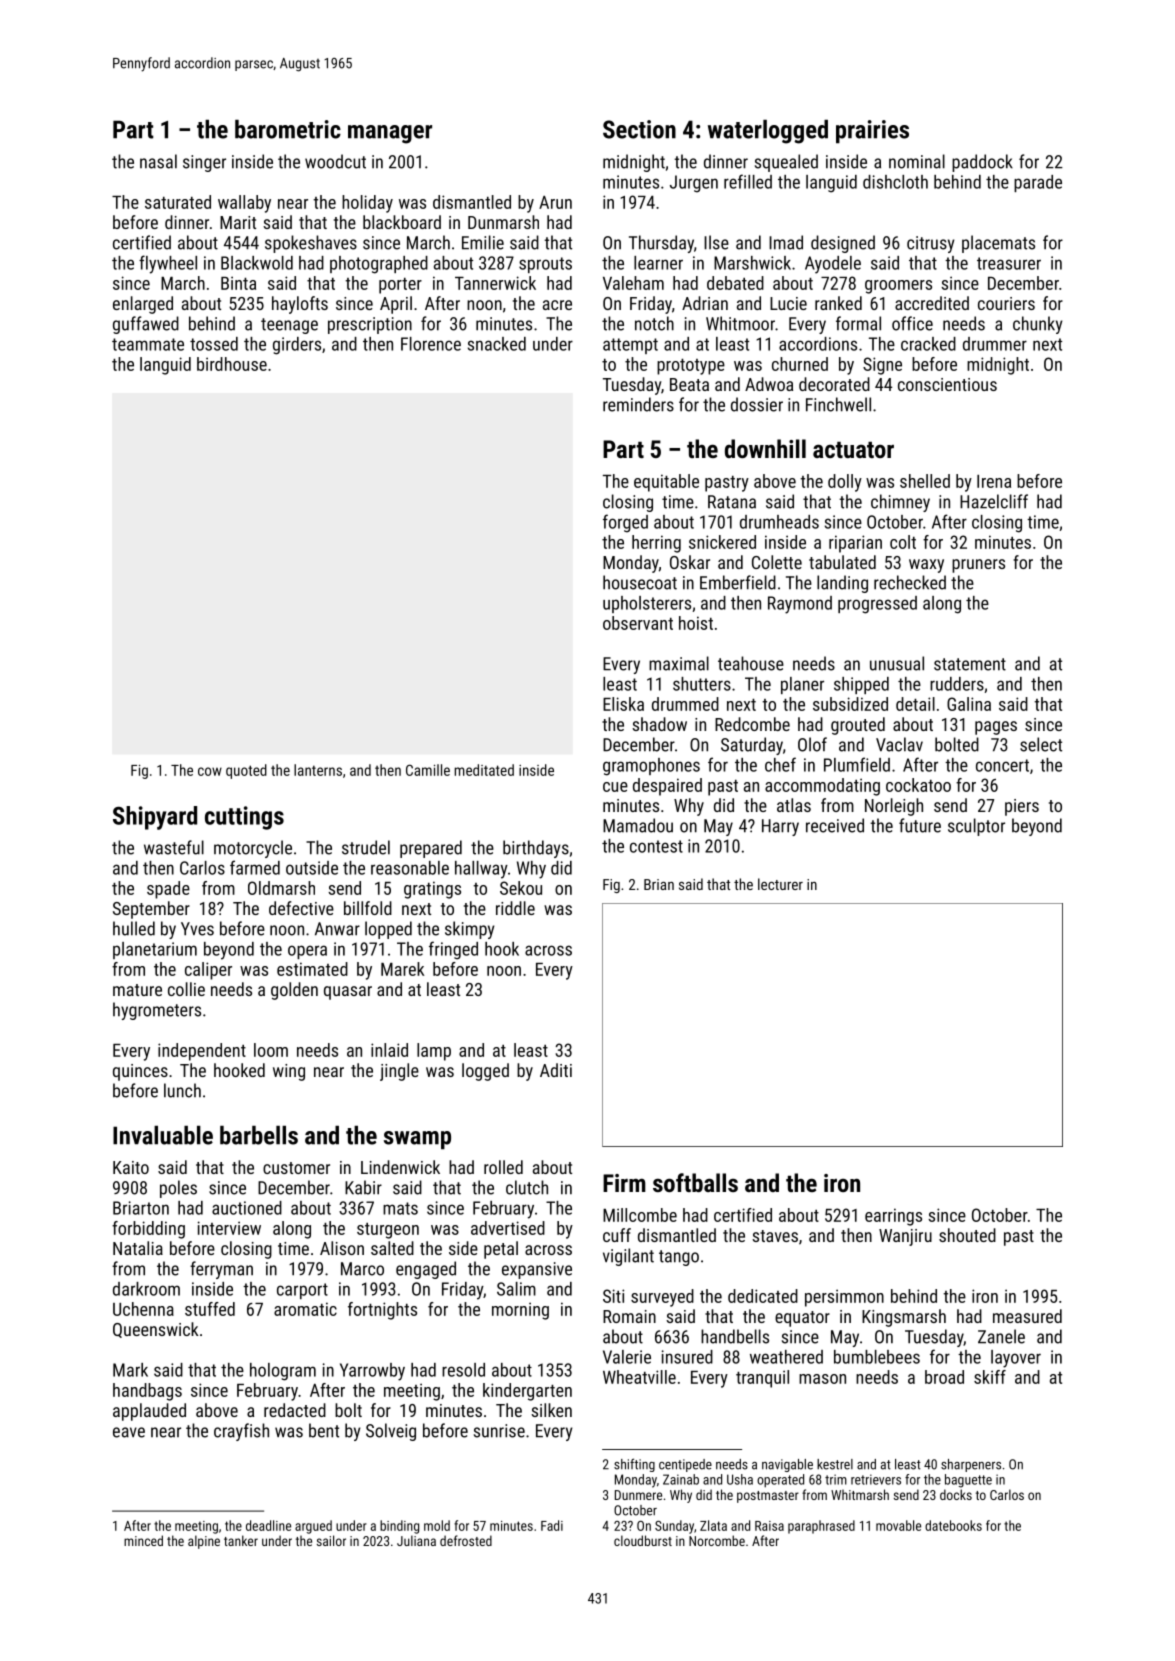  What do you see at coordinates (920, 825) in the image?
I see `future` at bounding box center [920, 825].
